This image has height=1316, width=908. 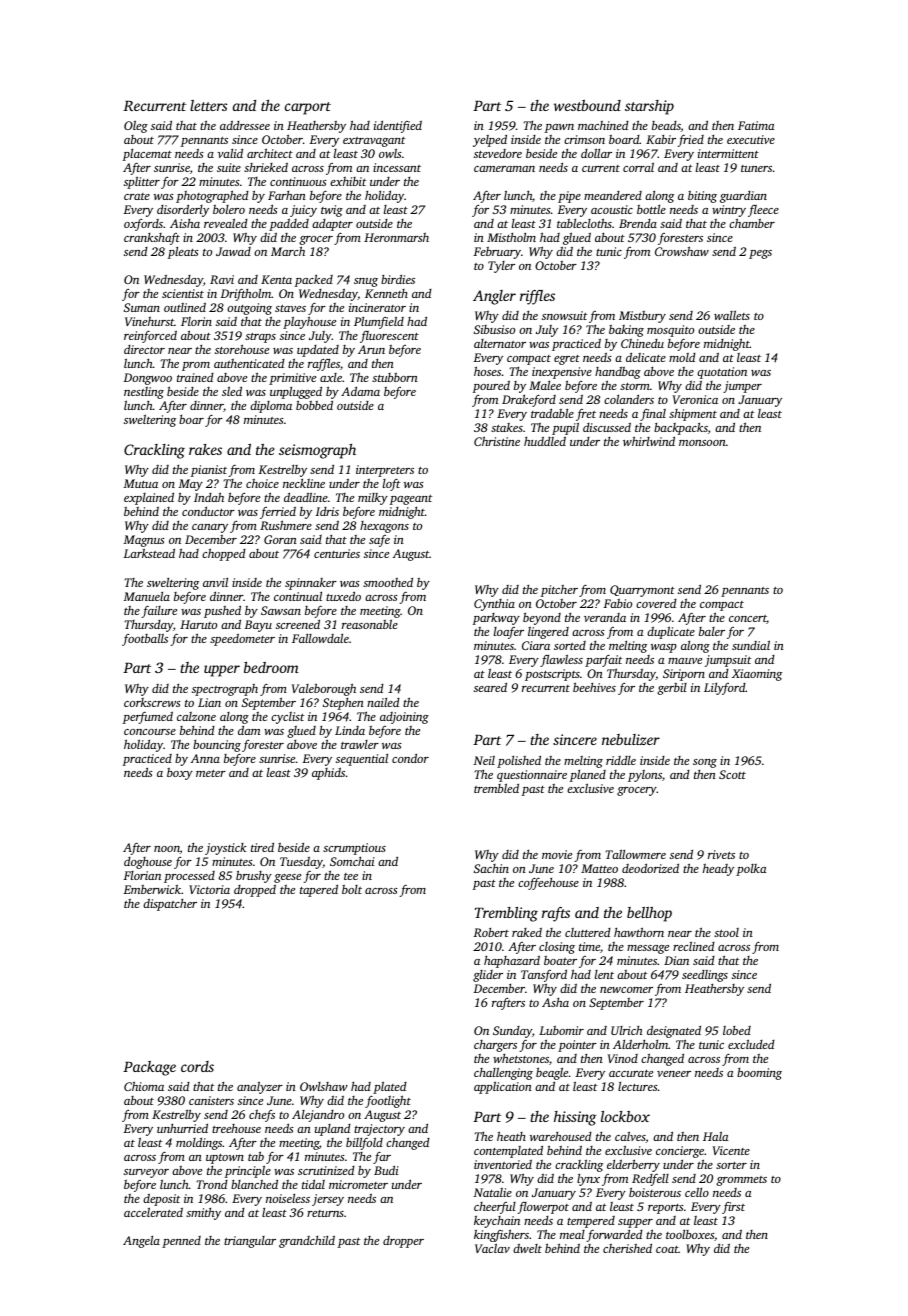 What do you see at coordinates (587, 105) in the image?
I see `westbound` at bounding box center [587, 105].
